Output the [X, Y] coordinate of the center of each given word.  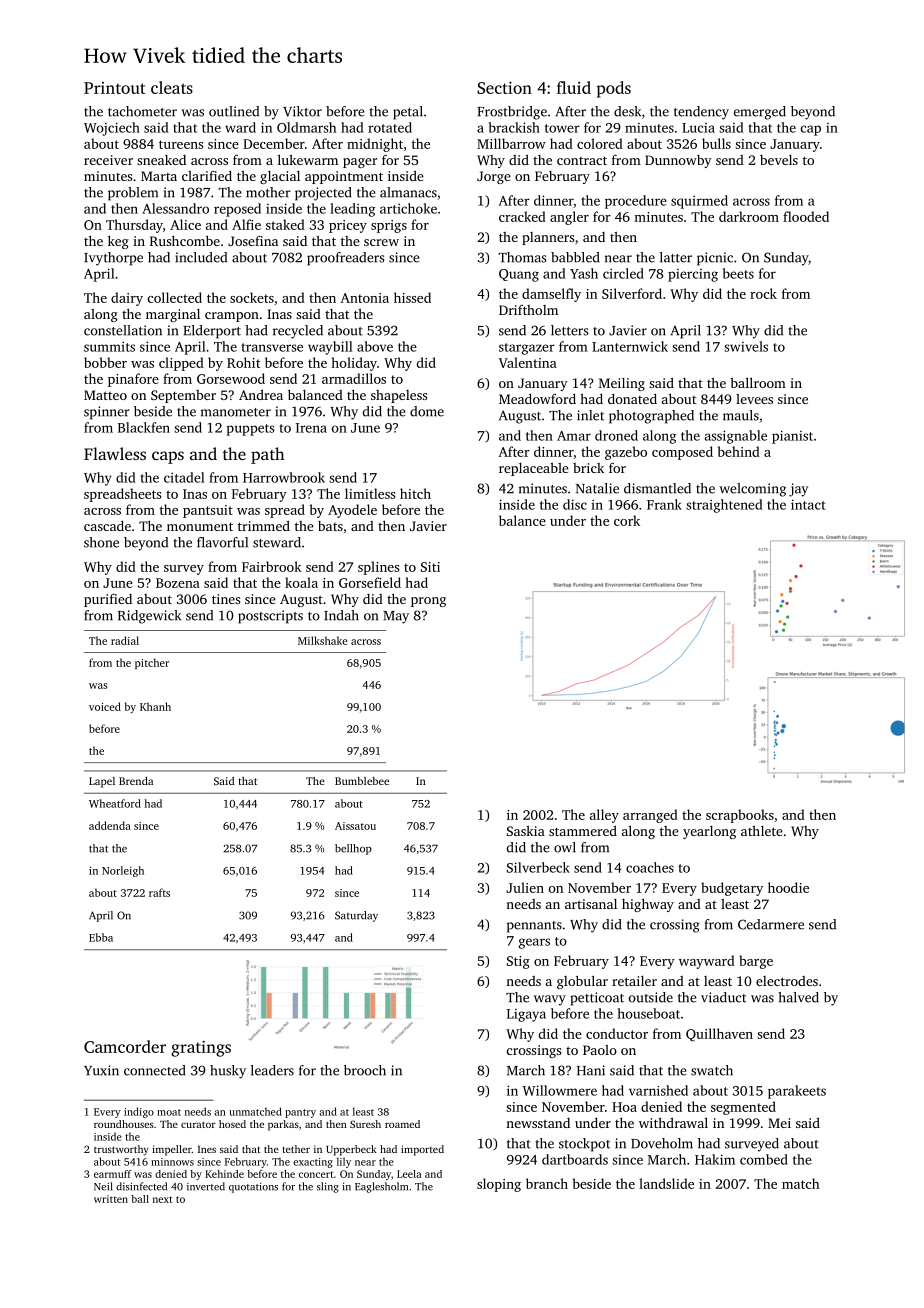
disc [575, 504]
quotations [253, 1188]
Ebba [101, 937]
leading [352, 210]
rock [763, 293]
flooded [806, 216]
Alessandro [175, 208]
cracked [522, 216]
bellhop [353, 849]
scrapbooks [740, 816]
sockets [252, 297]
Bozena [178, 583]
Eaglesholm [381, 1187]
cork [627, 520]
